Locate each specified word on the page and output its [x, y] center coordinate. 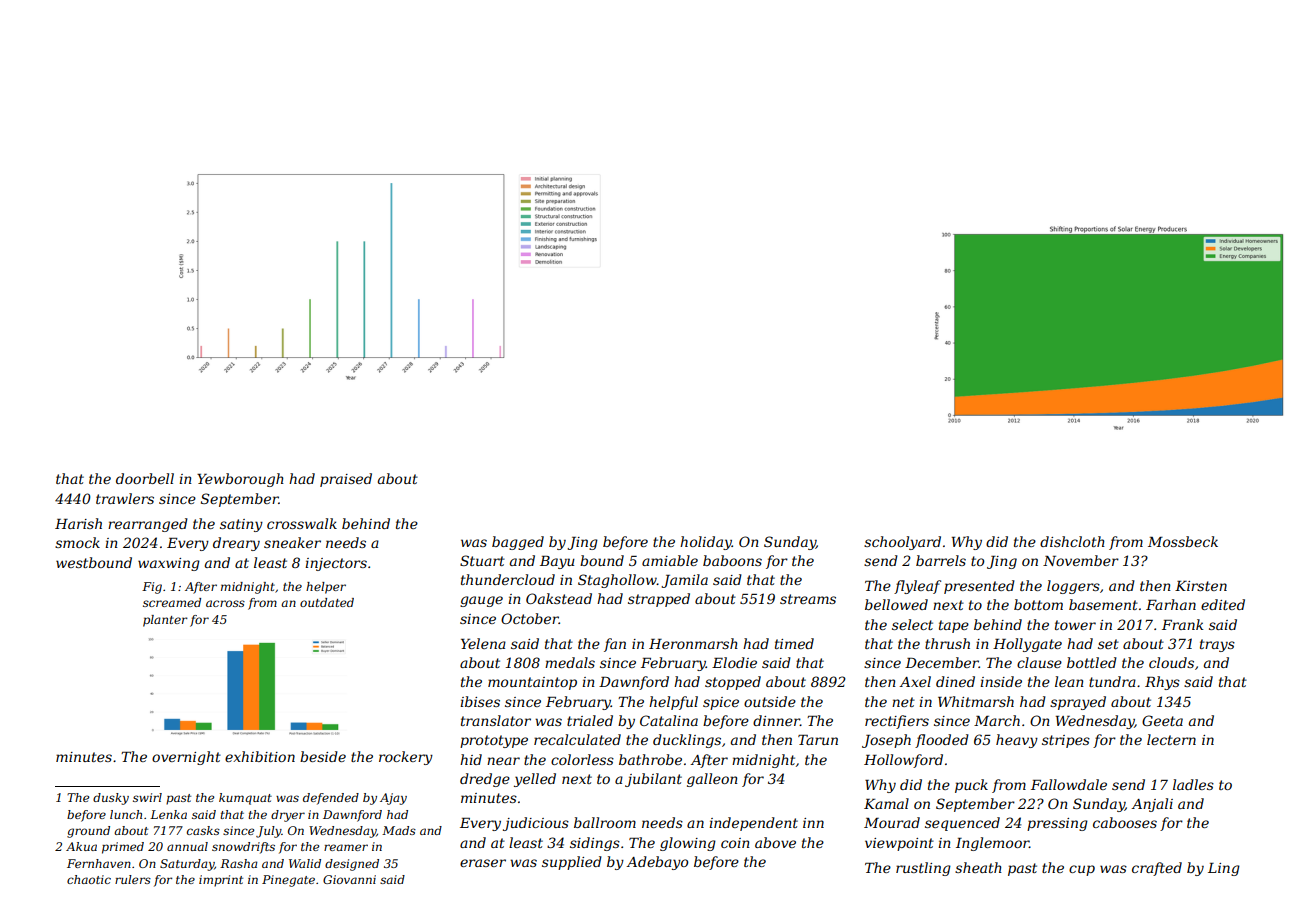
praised [346, 480]
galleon [712, 780]
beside [323, 756]
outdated [327, 602]
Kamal [886, 803]
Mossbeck [1183, 541]
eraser [483, 863]
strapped [659, 600]
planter [165, 621]
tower [1075, 625]
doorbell [145, 478]
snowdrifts [243, 848]
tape [954, 626]
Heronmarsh [693, 643]
